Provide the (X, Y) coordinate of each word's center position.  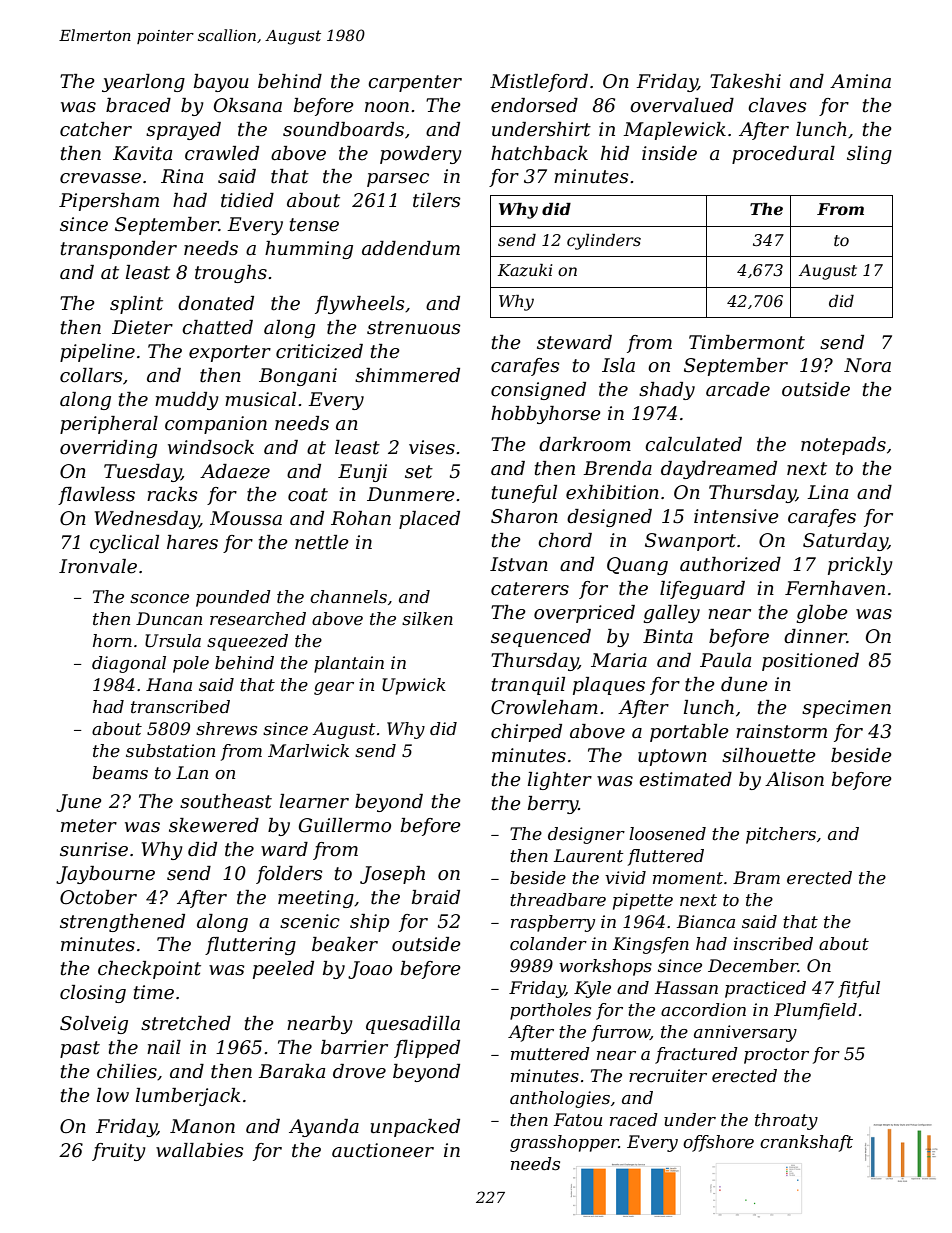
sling (869, 155)
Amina (860, 81)
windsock (211, 447)
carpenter (415, 83)
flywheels (359, 305)
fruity (119, 1152)
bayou (221, 83)
